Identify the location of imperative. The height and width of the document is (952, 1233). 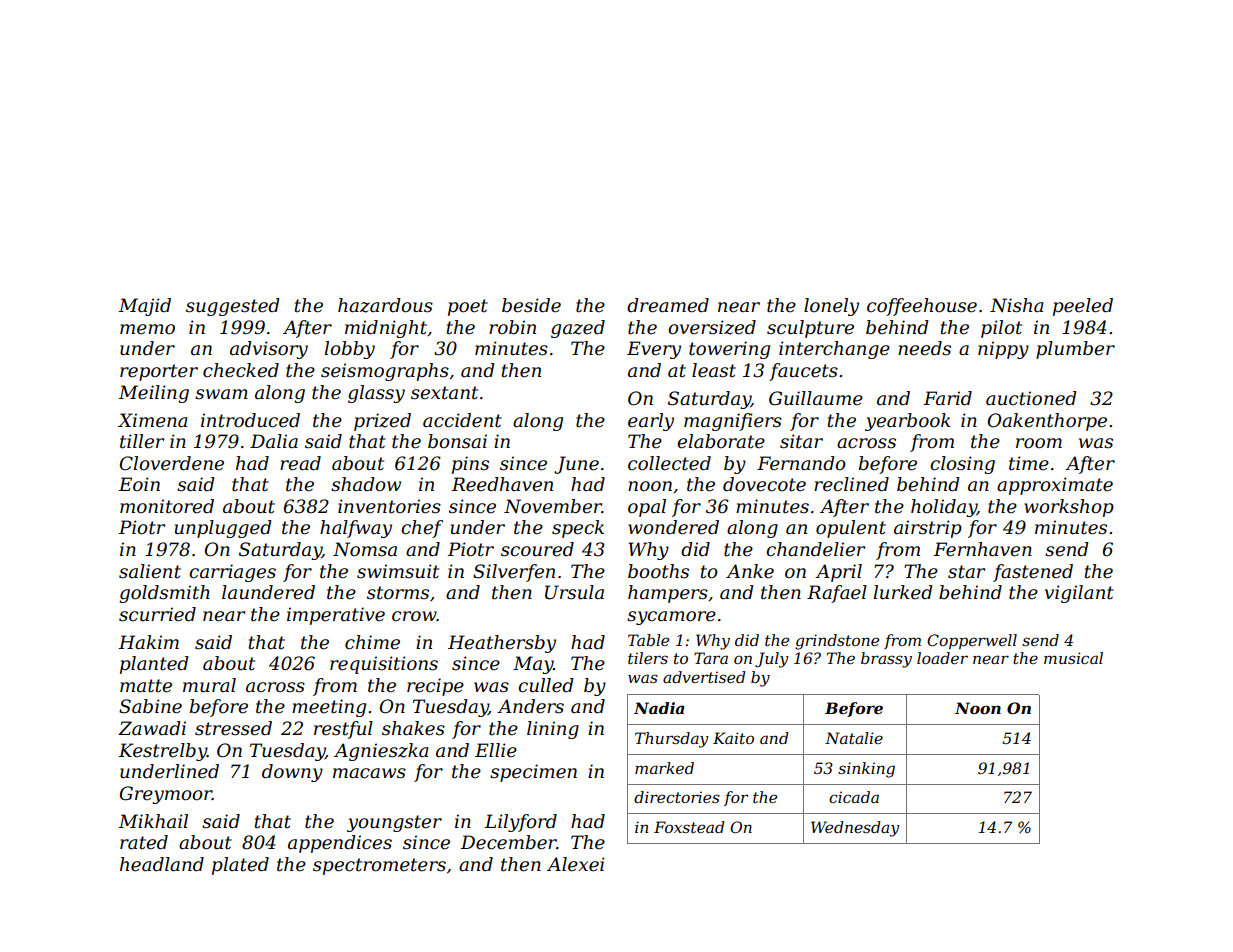
(336, 616).
